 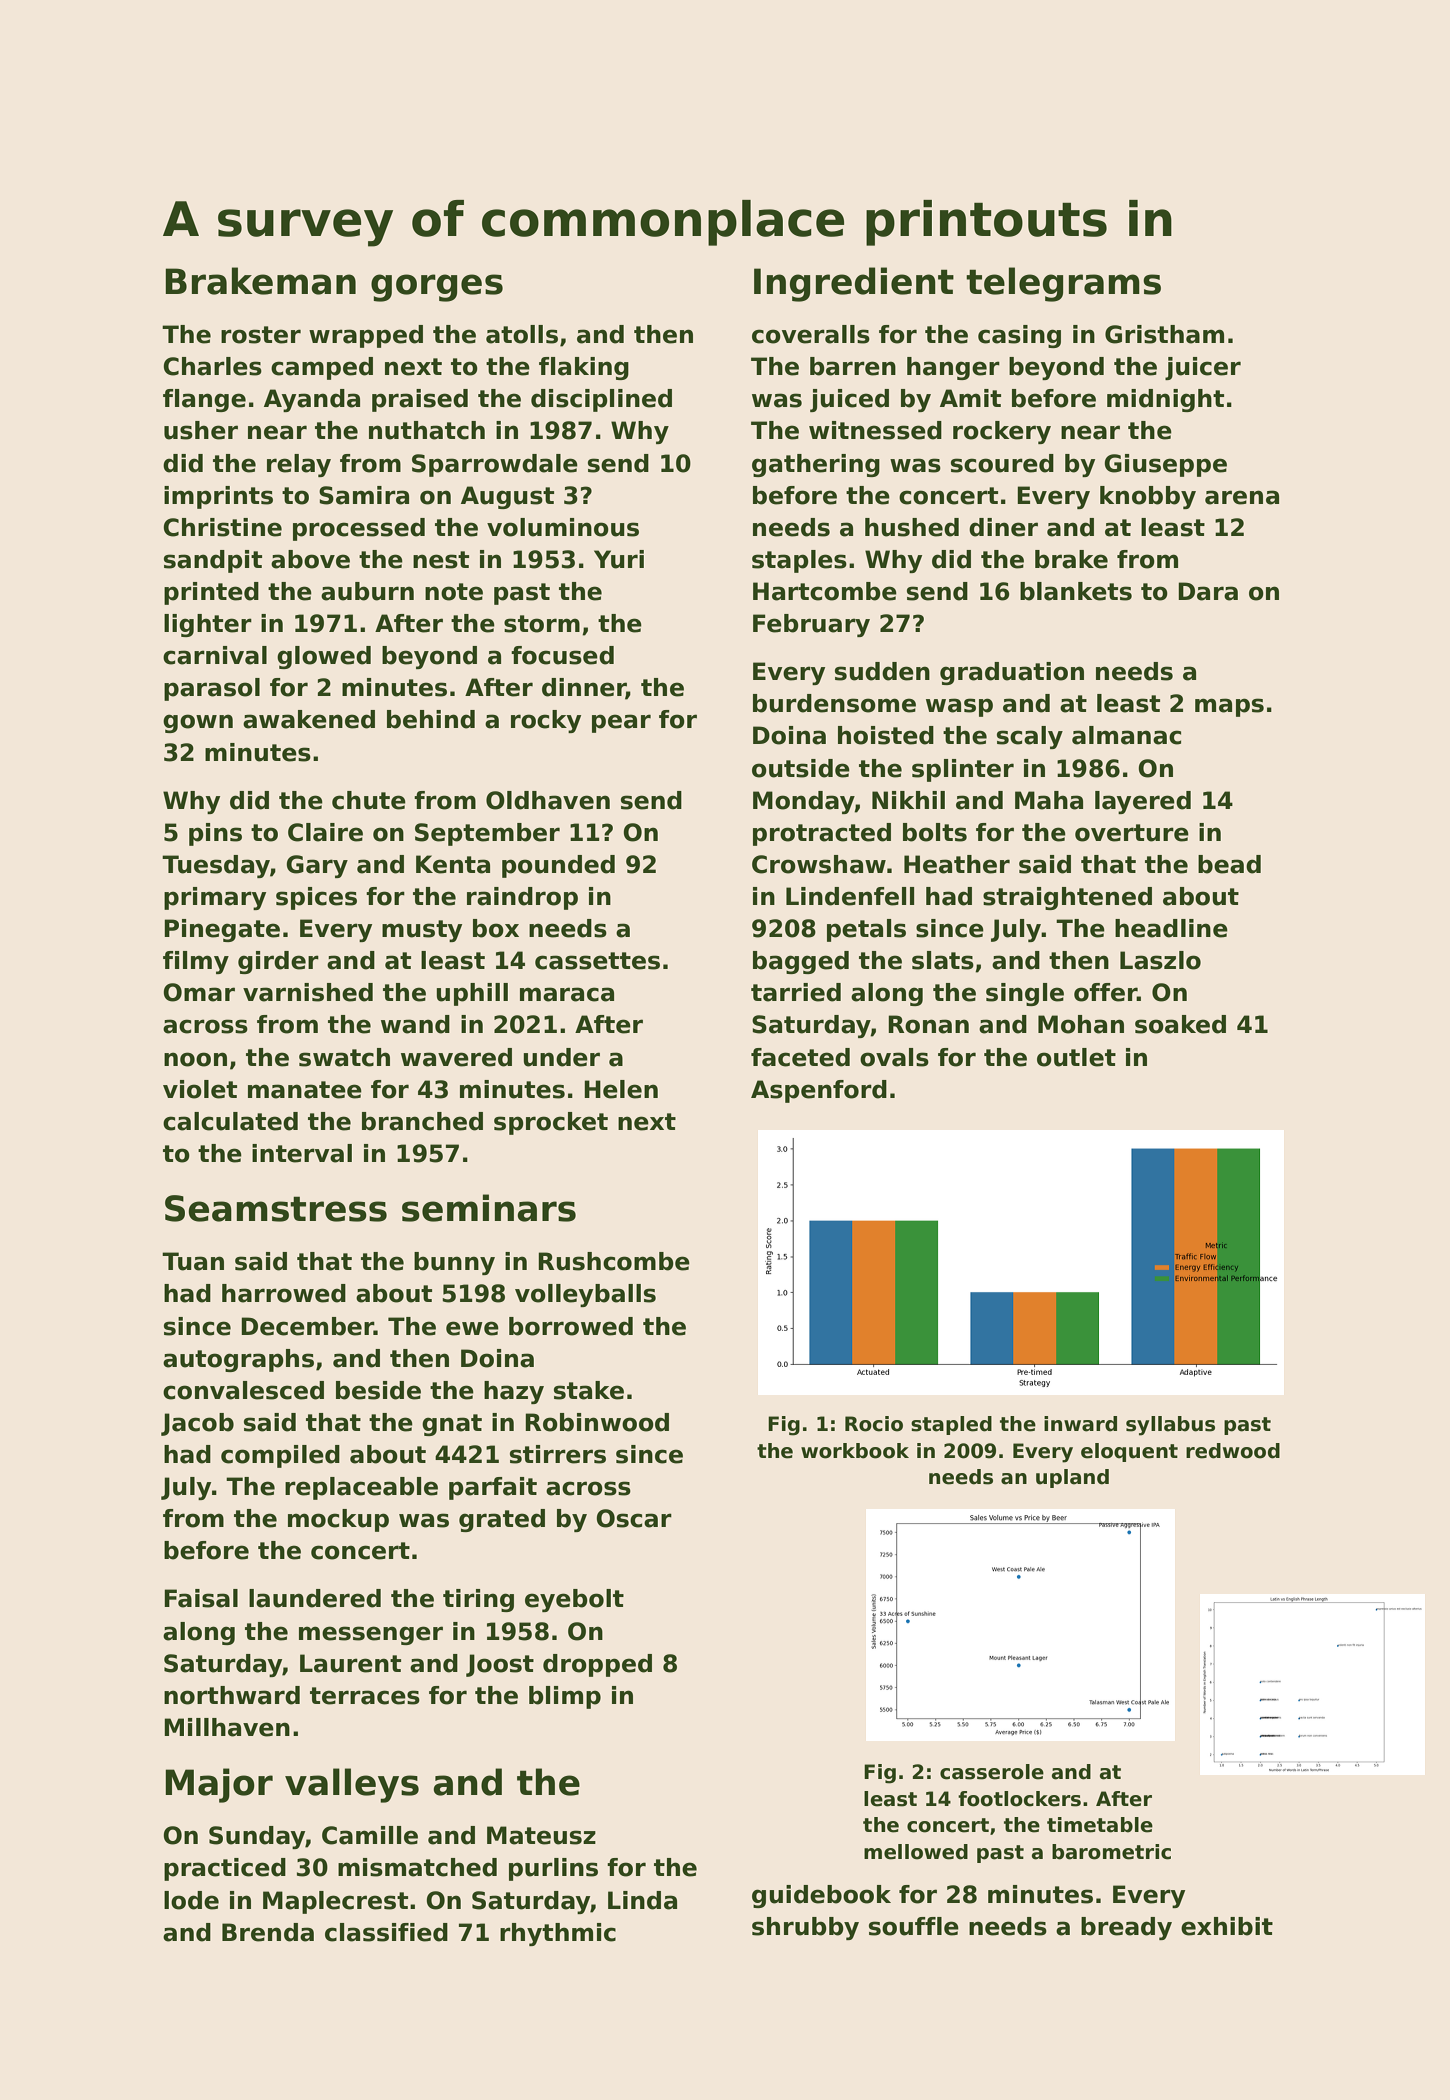 I want to click on eloquent, so click(x=1129, y=1452).
